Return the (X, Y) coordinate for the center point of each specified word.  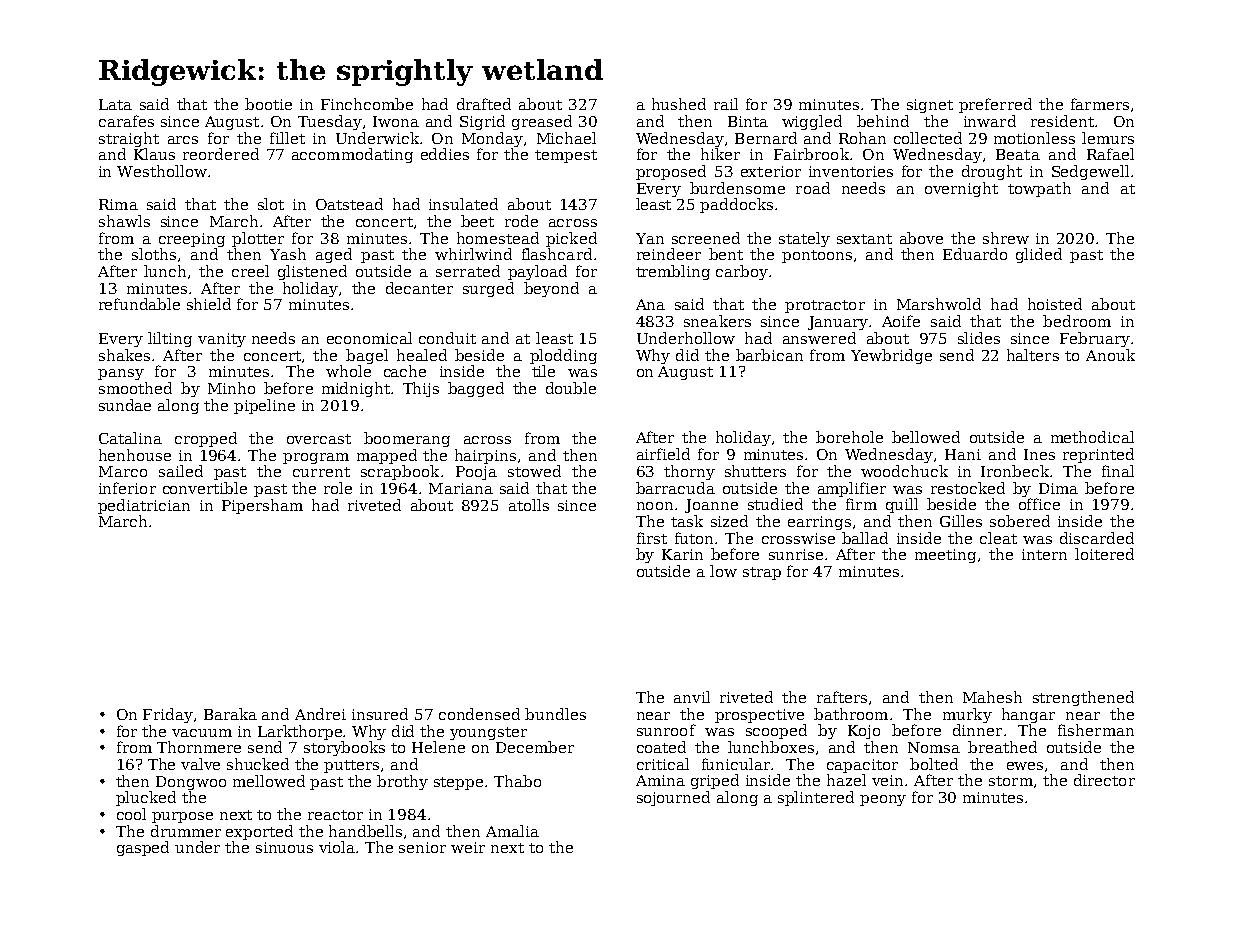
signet (930, 106)
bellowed (926, 437)
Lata (115, 104)
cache (405, 371)
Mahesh (992, 697)
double (571, 388)
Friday (168, 715)
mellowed (269, 781)
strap (762, 573)
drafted (484, 104)
